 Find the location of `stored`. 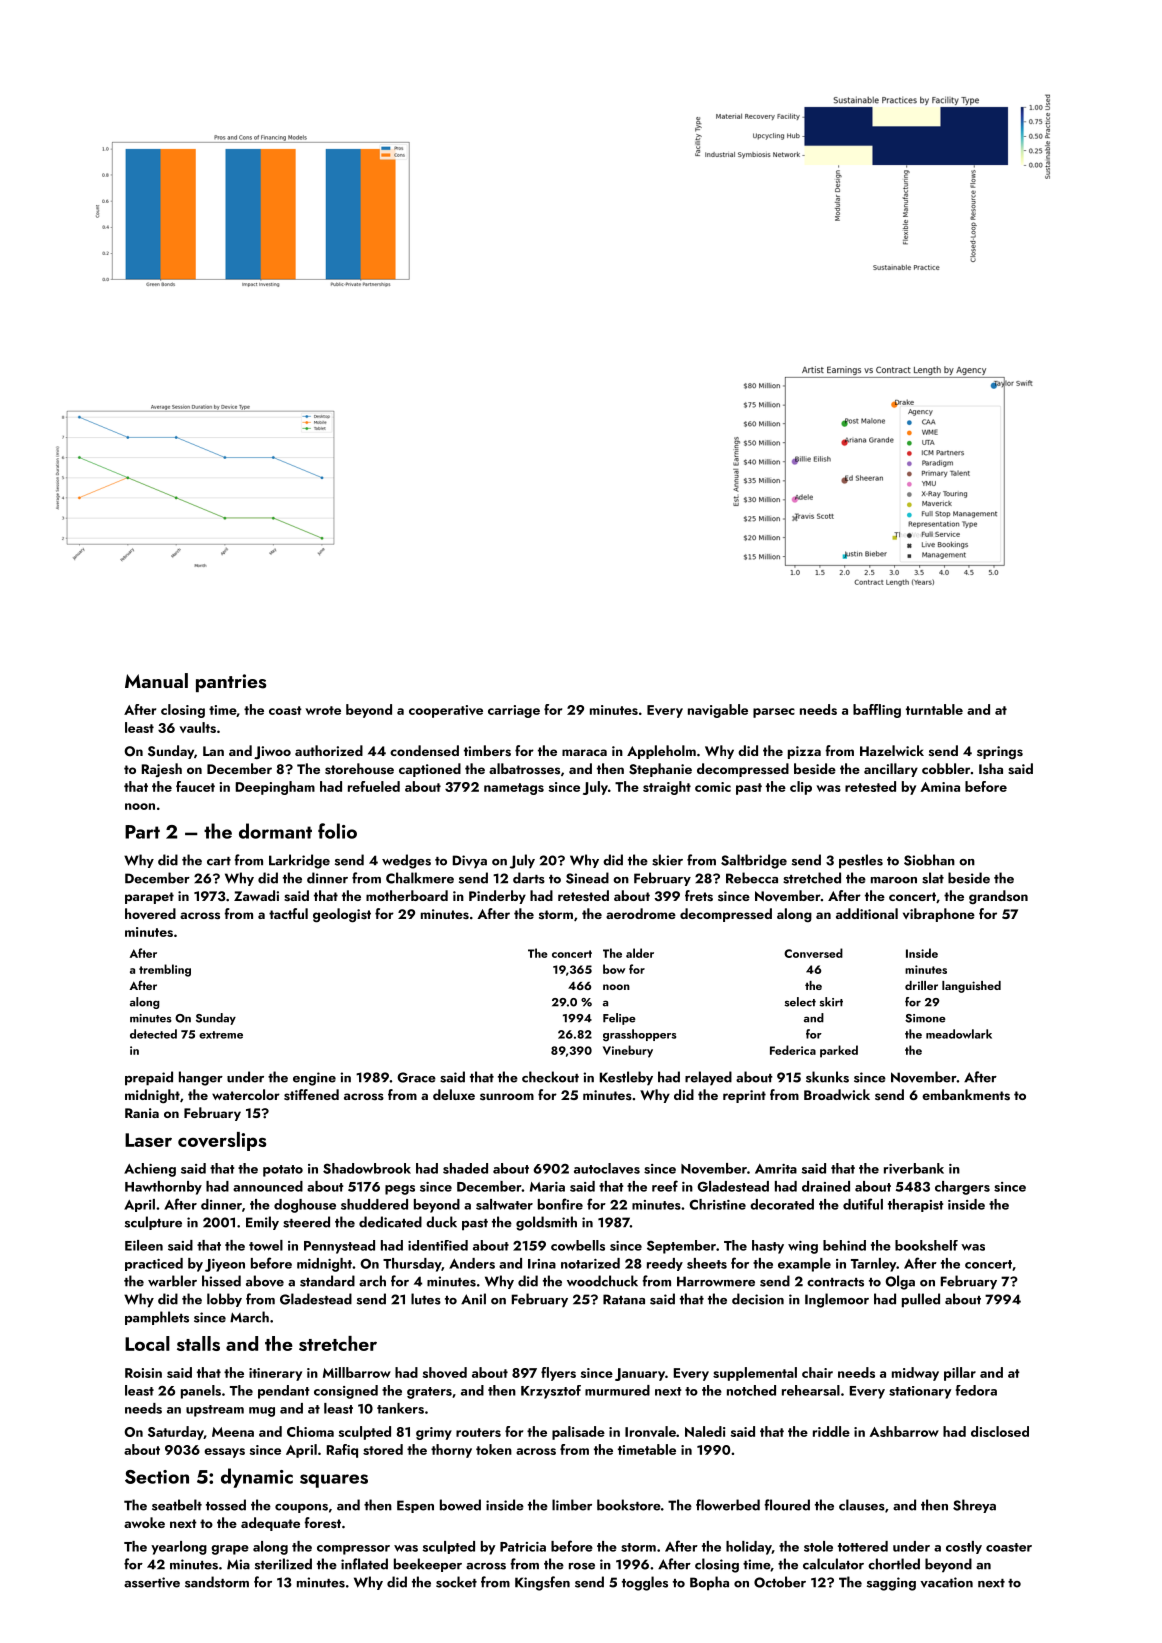

stored is located at coordinates (383, 1449).
